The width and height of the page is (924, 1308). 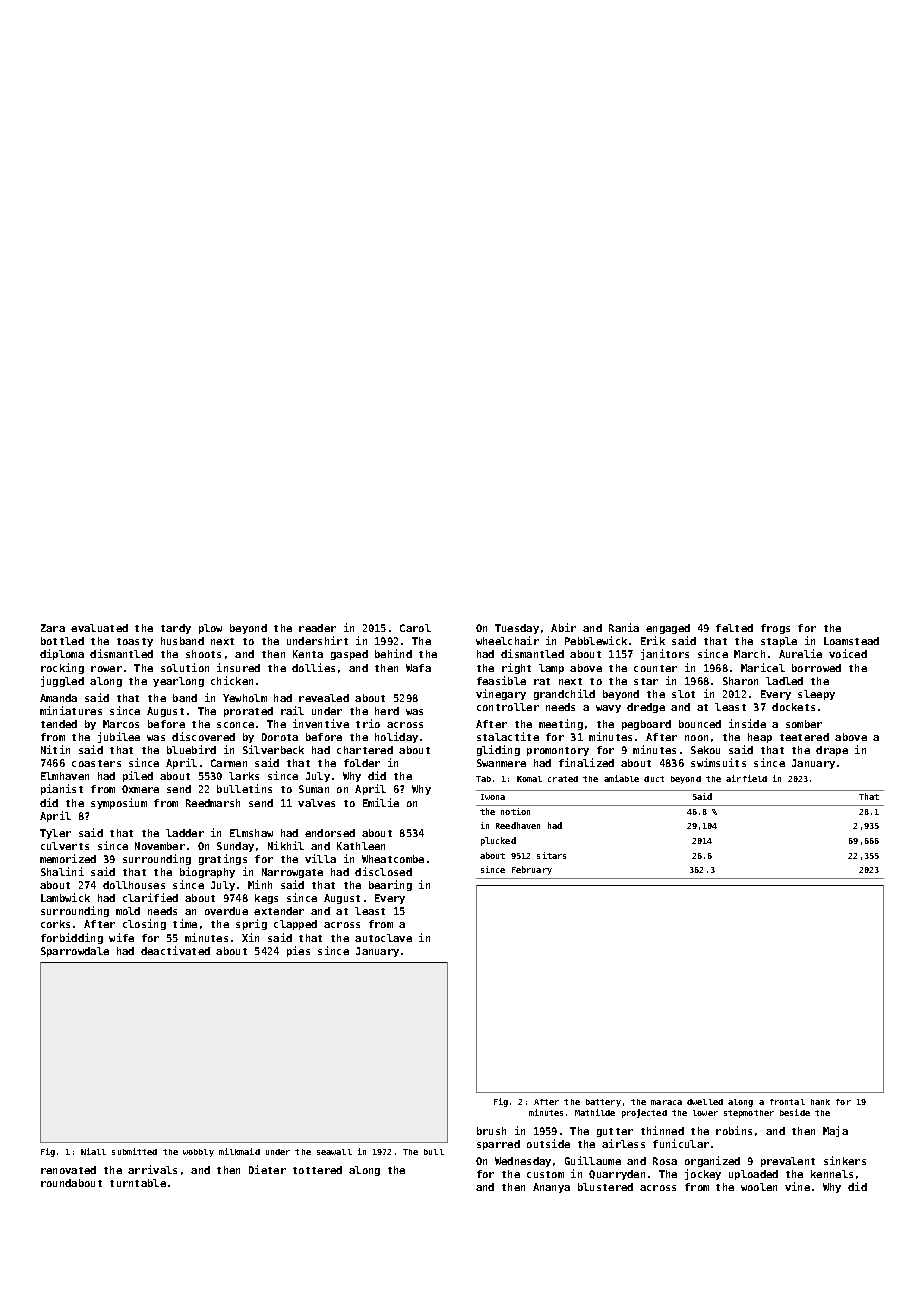 What do you see at coordinates (138, 1183) in the page?
I see `turntable` at bounding box center [138, 1183].
